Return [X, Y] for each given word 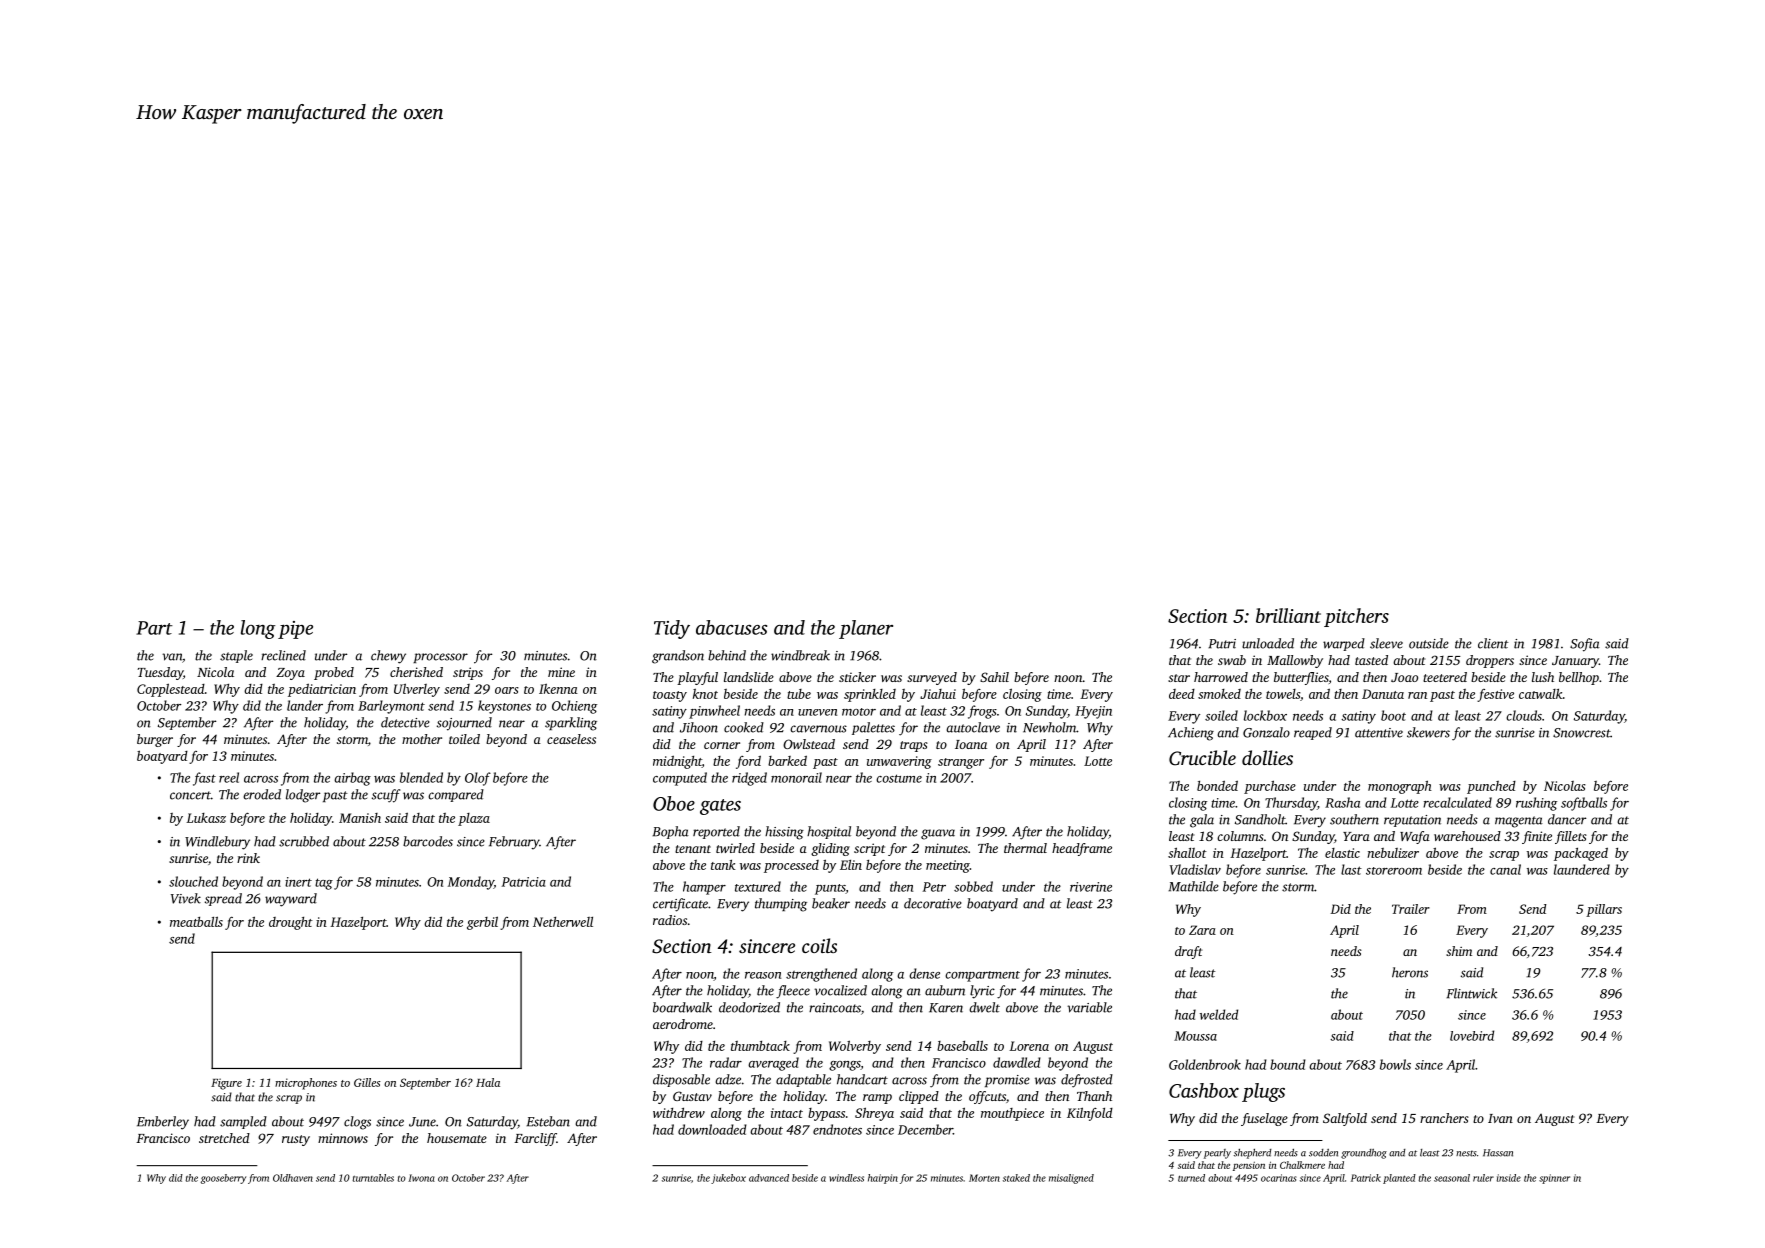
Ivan [1500, 1118]
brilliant [1288, 615]
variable [1089, 1007]
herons [1410, 972]
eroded [262, 794]
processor [440, 658]
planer [866, 629]
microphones [306, 1084]
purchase [1270, 787]
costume [899, 778]
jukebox [728, 1179]
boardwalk [682, 1007]
